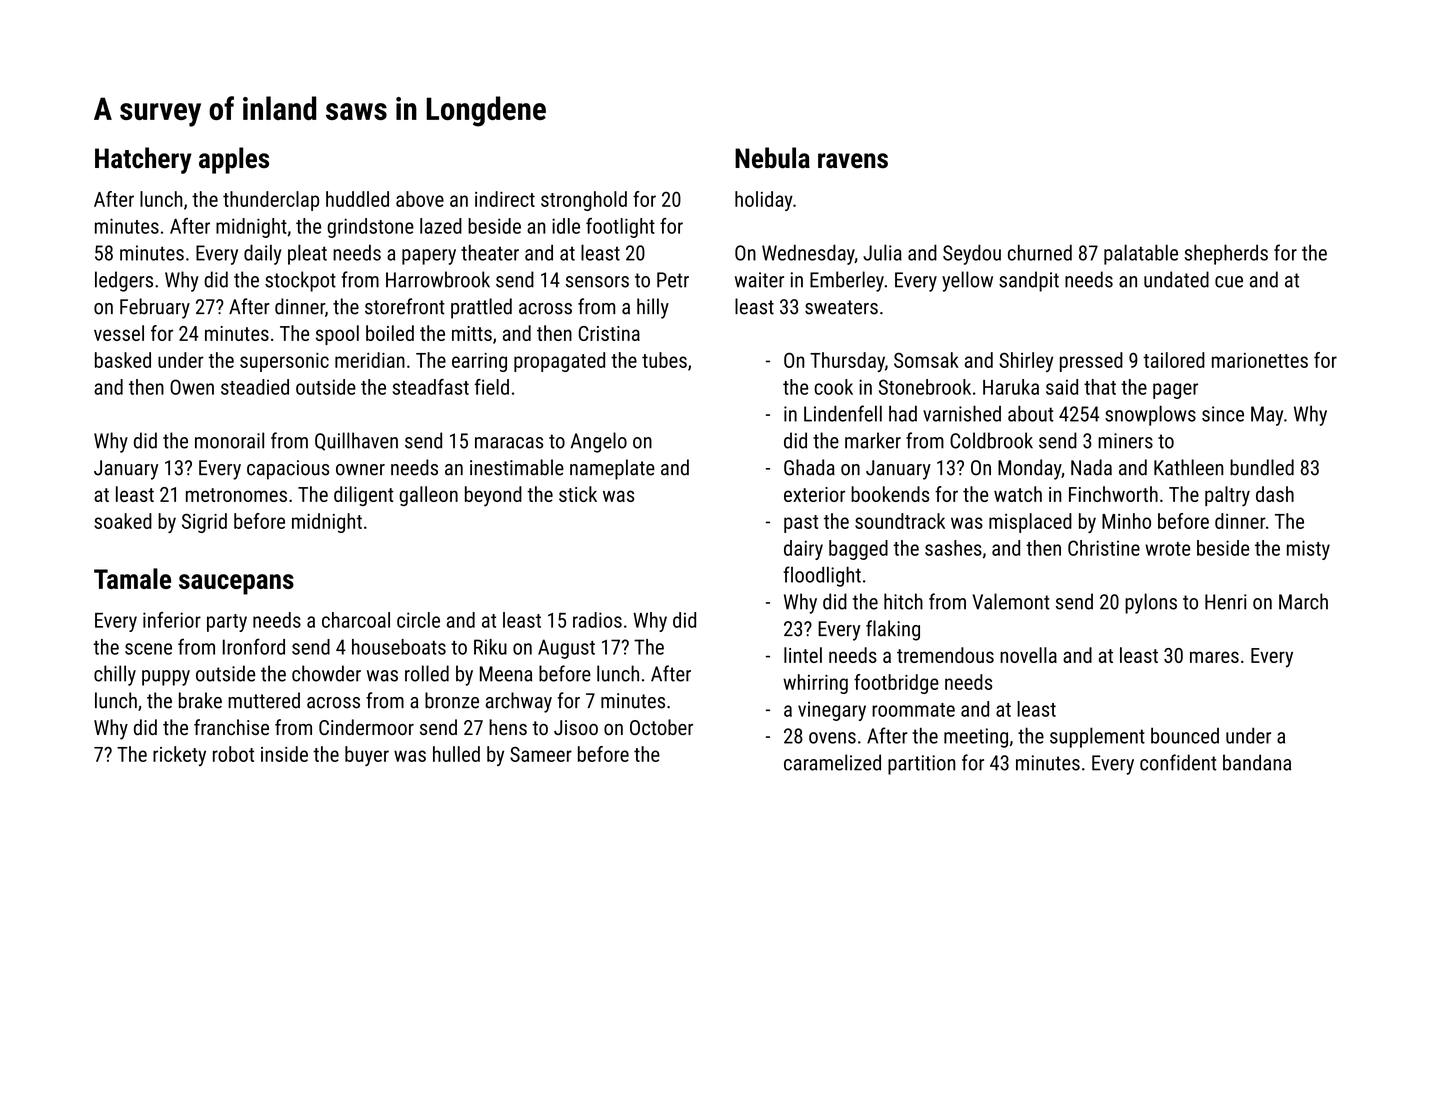  What do you see at coordinates (764, 201) in the screenshot?
I see `holiday` at bounding box center [764, 201].
